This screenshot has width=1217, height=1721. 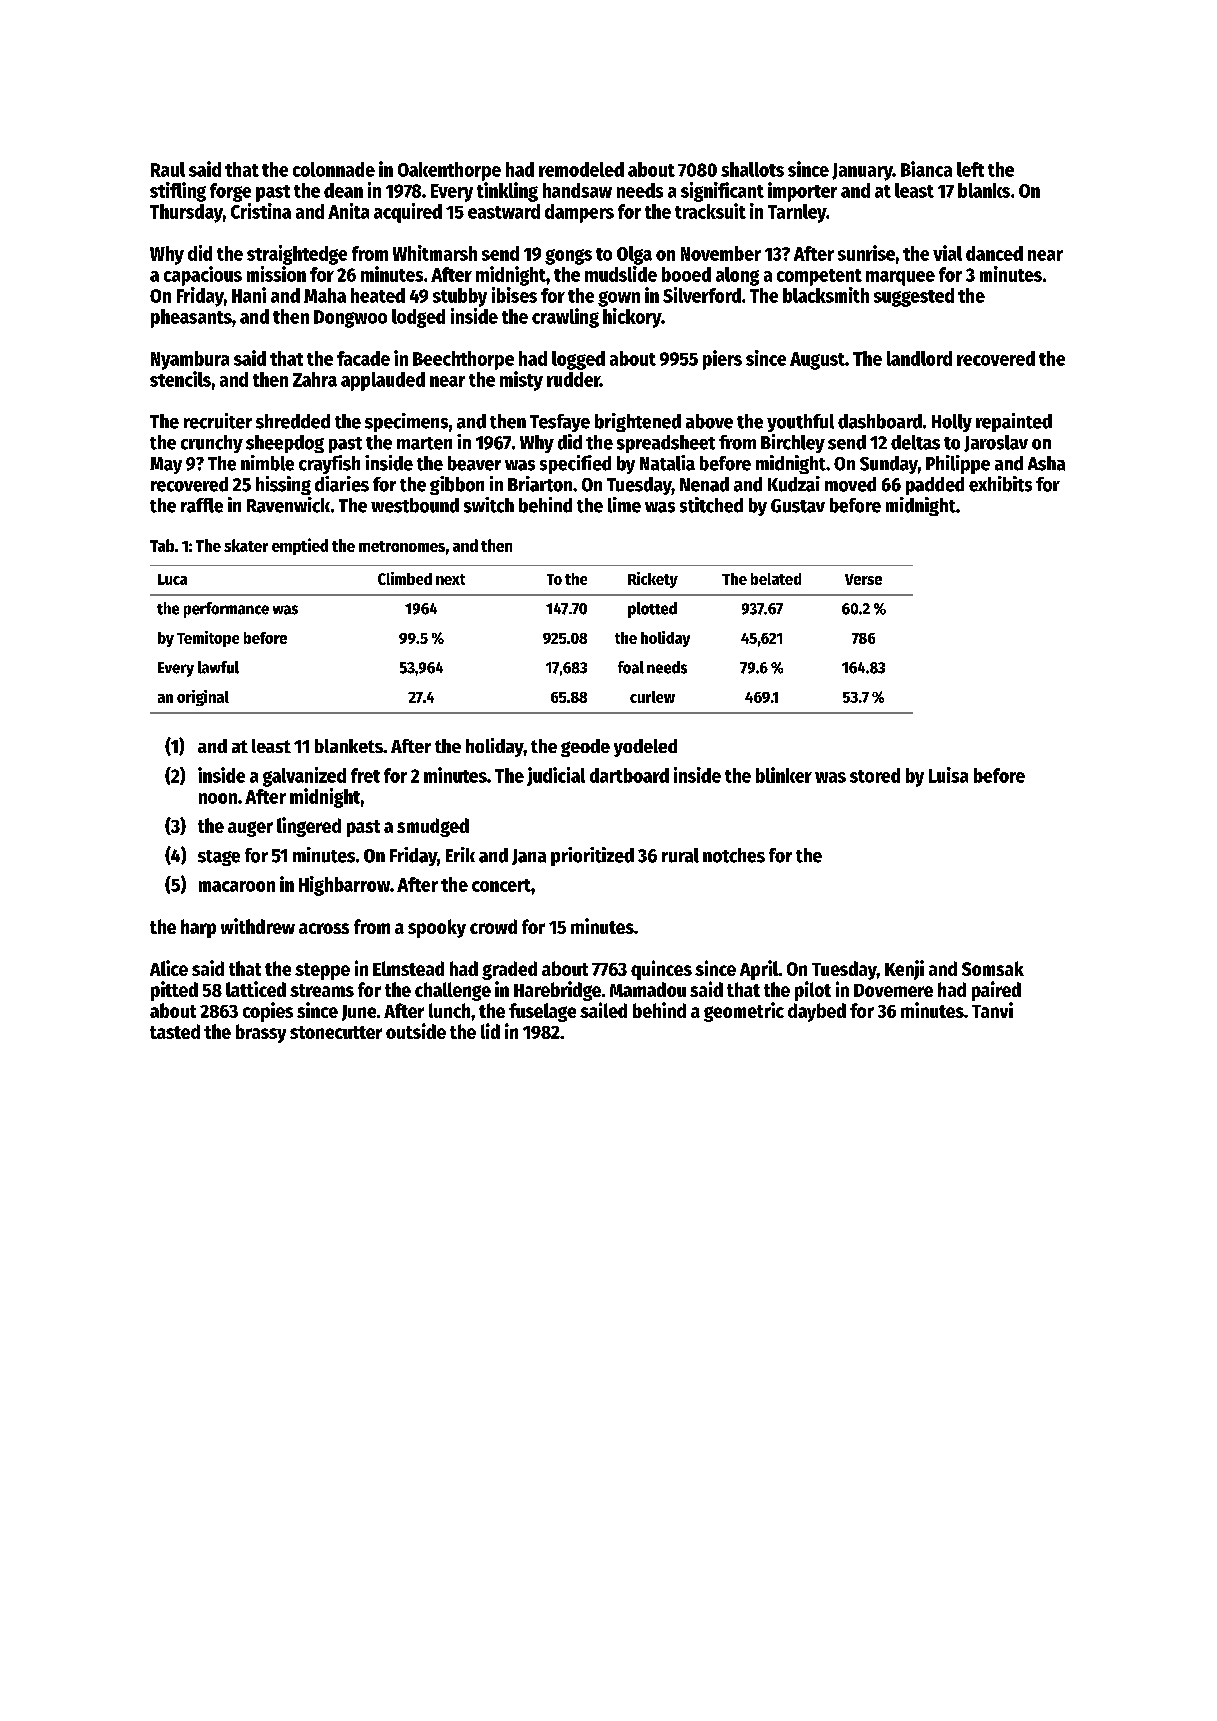 I want to click on straightedge, so click(x=297, y=255).
